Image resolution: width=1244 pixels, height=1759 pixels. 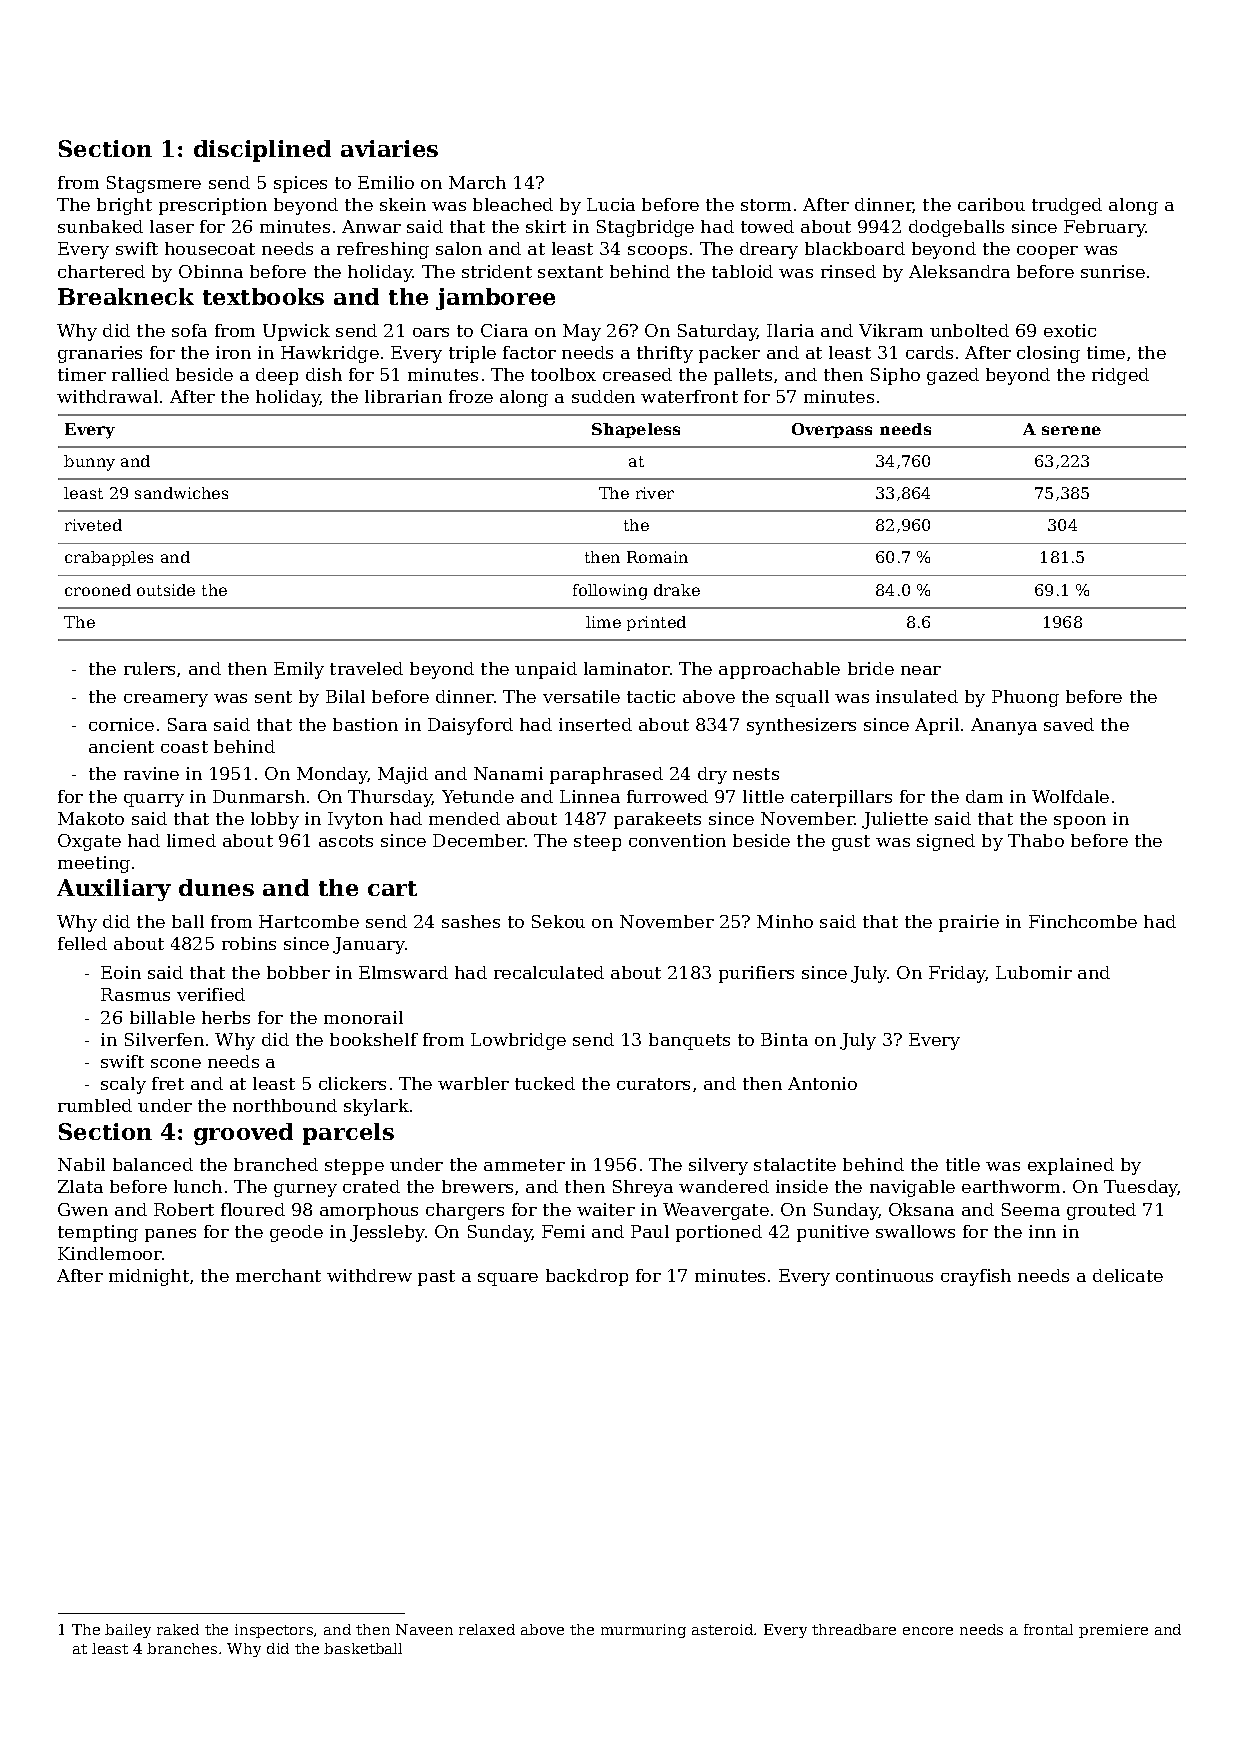 What do you see at coordinates (263, 296) in the screenshot?
I see `textbooks` at bounding box center [263, 296].
